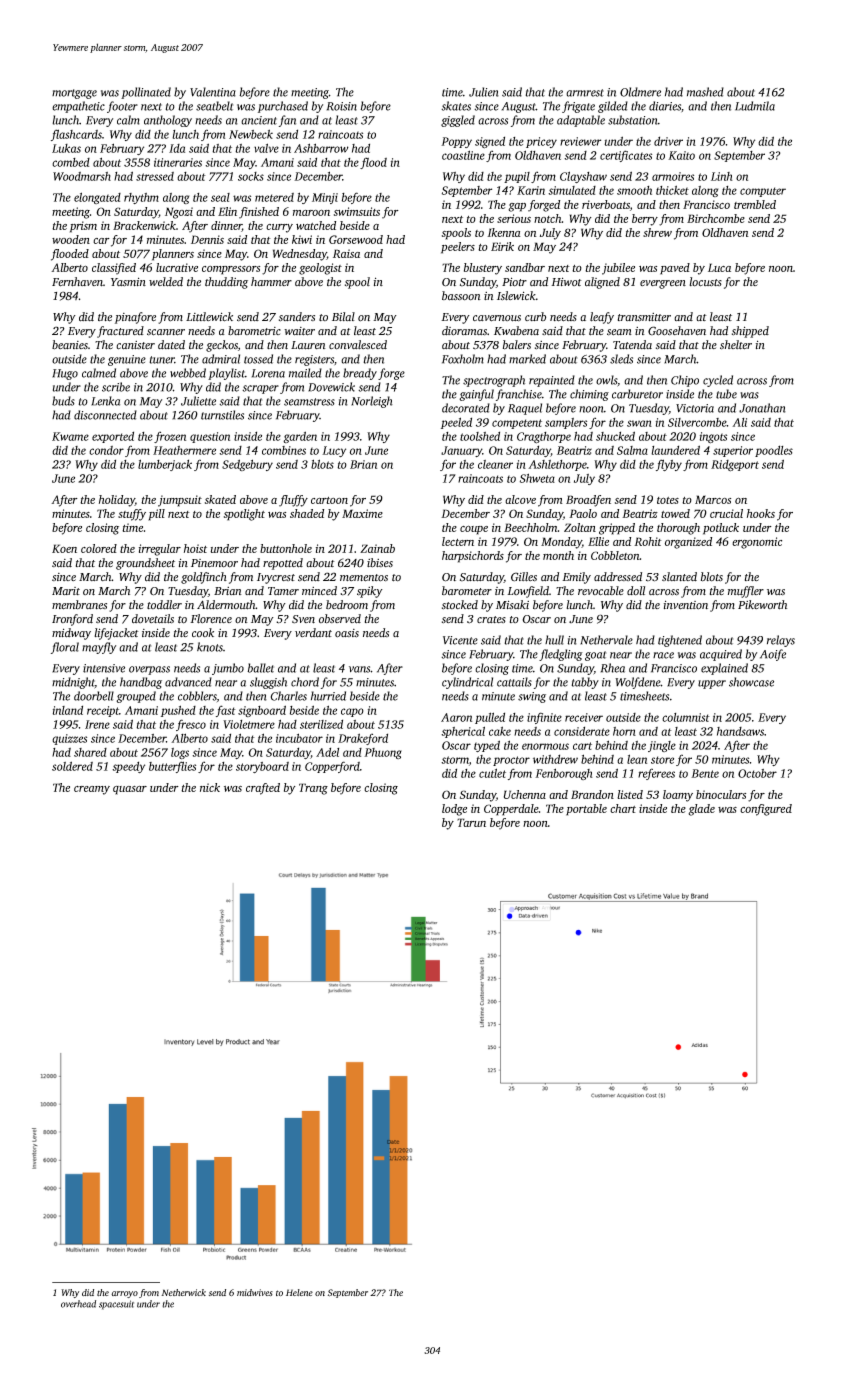  What do you see at coordinates (497, 318) in the page?
I see `cavernous` at bounding box center [497, 318].
